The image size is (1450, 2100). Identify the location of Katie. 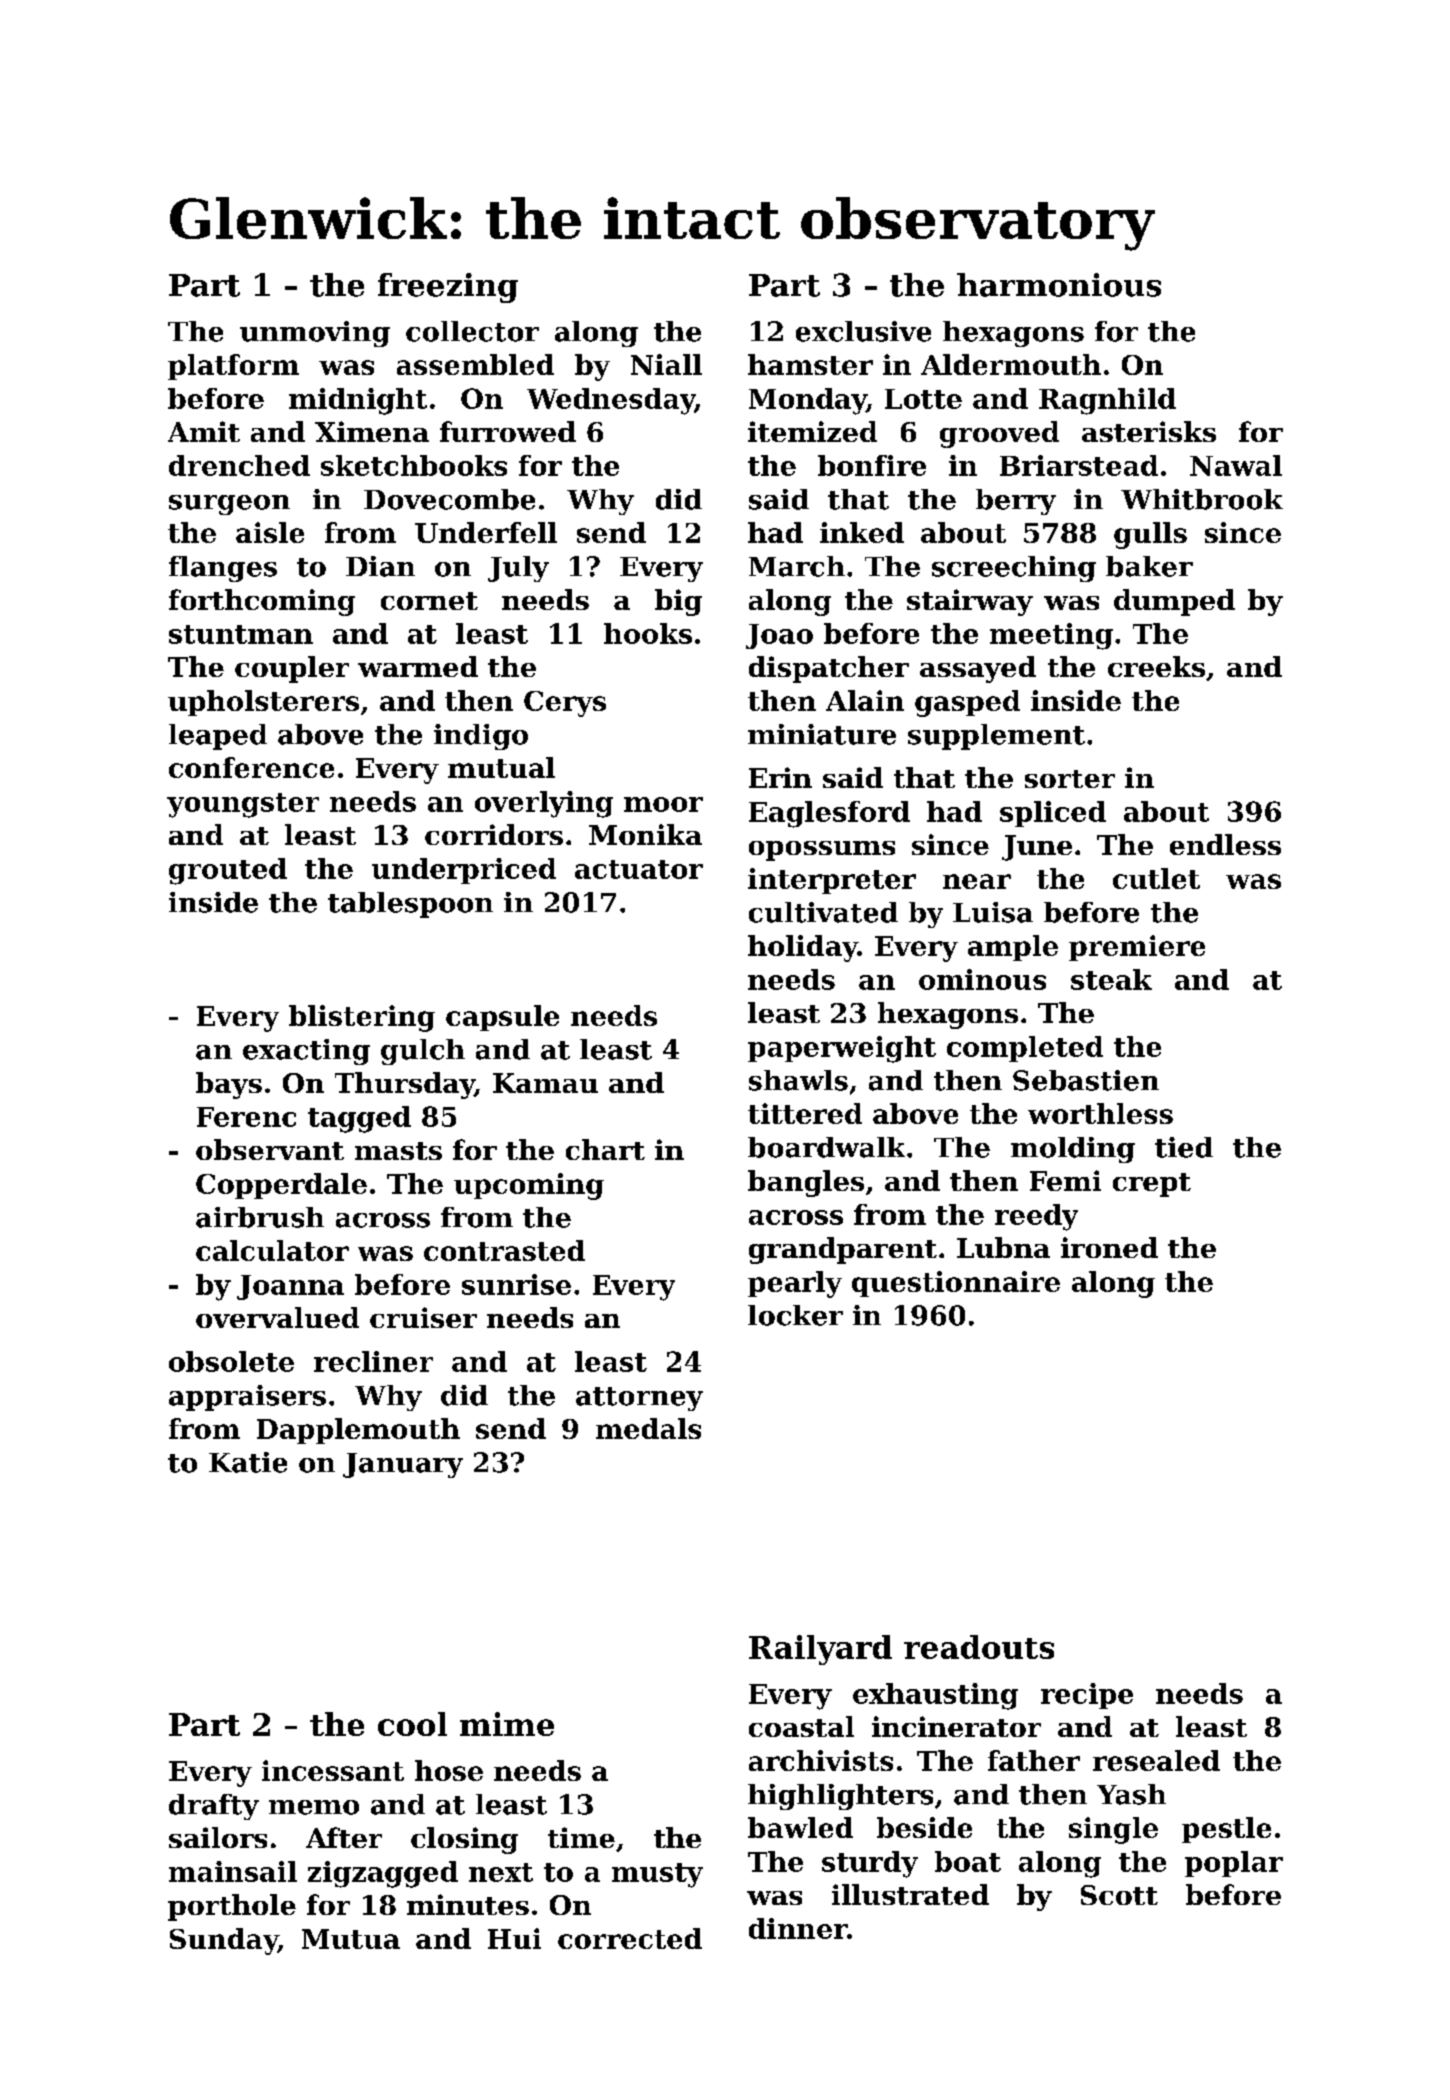
(248, 1462).
